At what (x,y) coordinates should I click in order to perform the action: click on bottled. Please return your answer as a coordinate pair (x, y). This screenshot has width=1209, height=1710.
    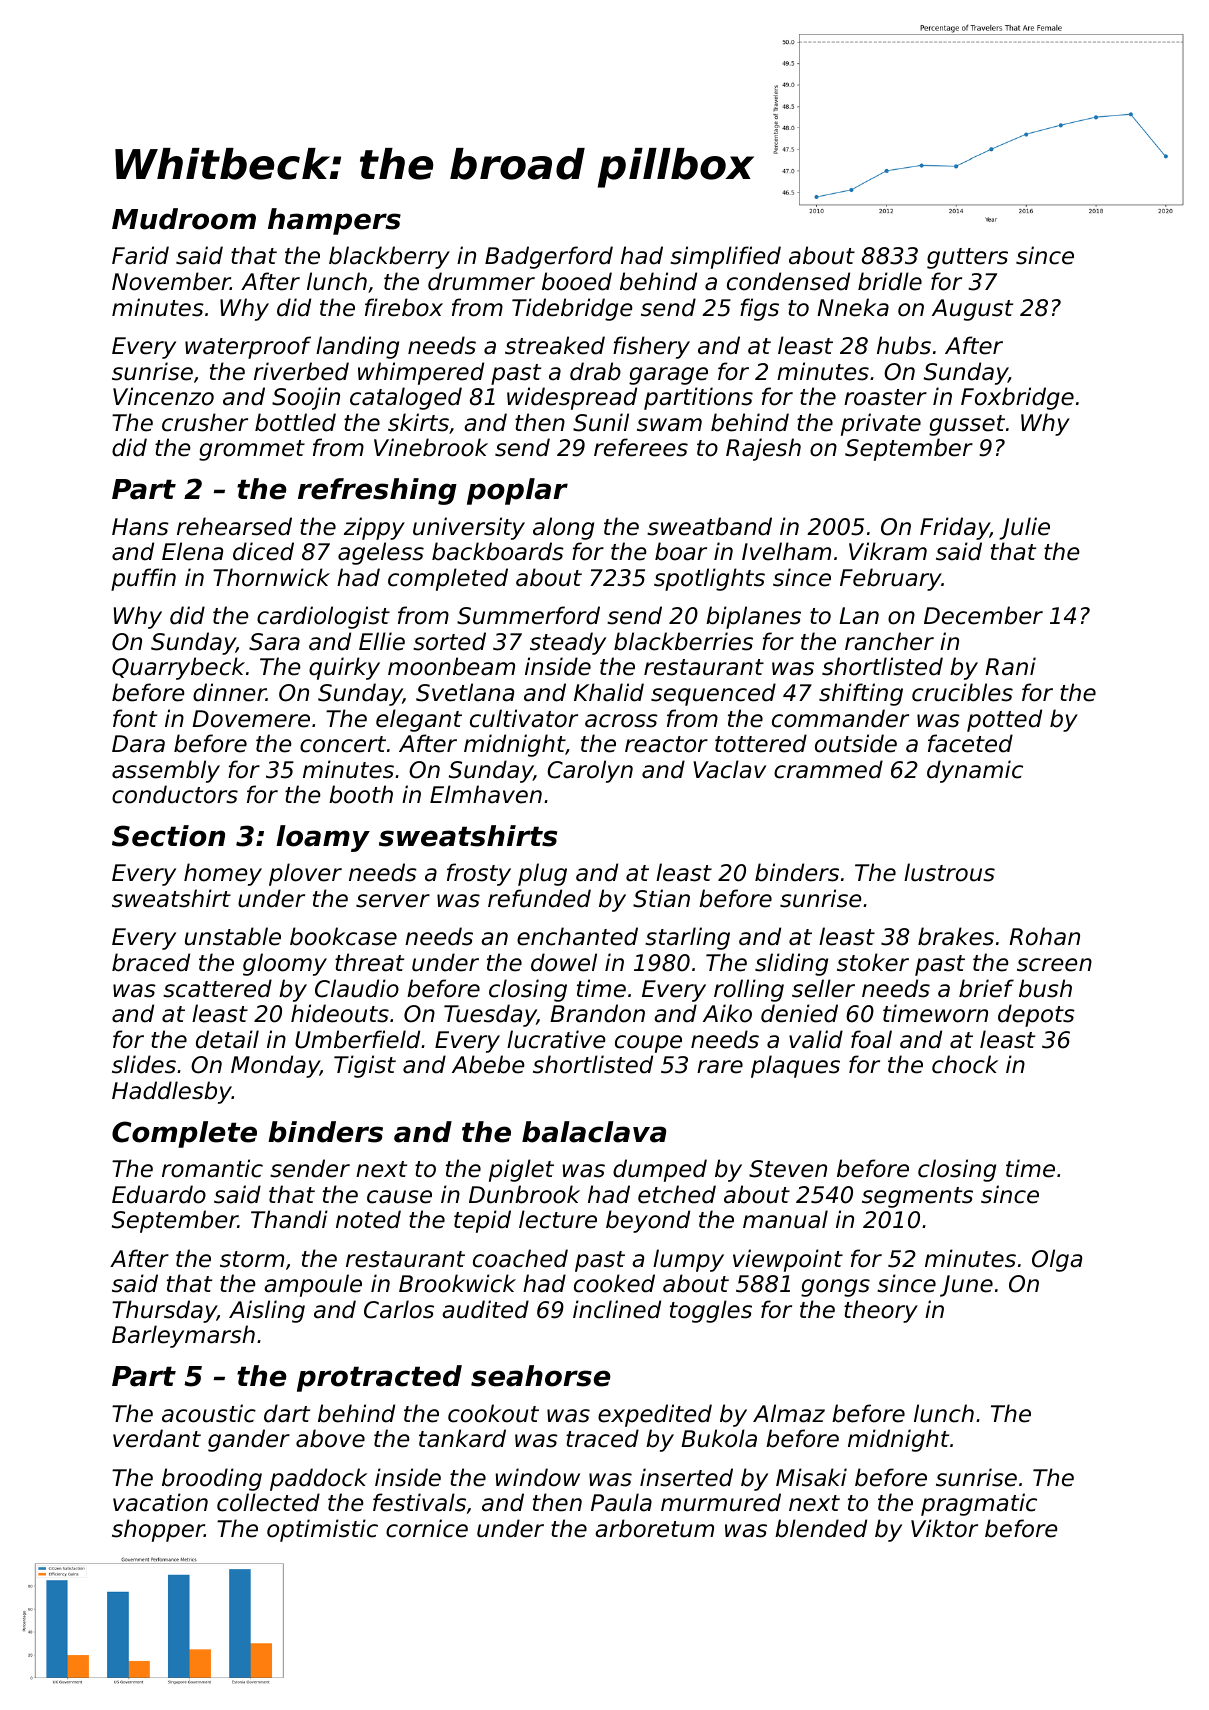
    Looking at the image, I should click on (295, 422).
